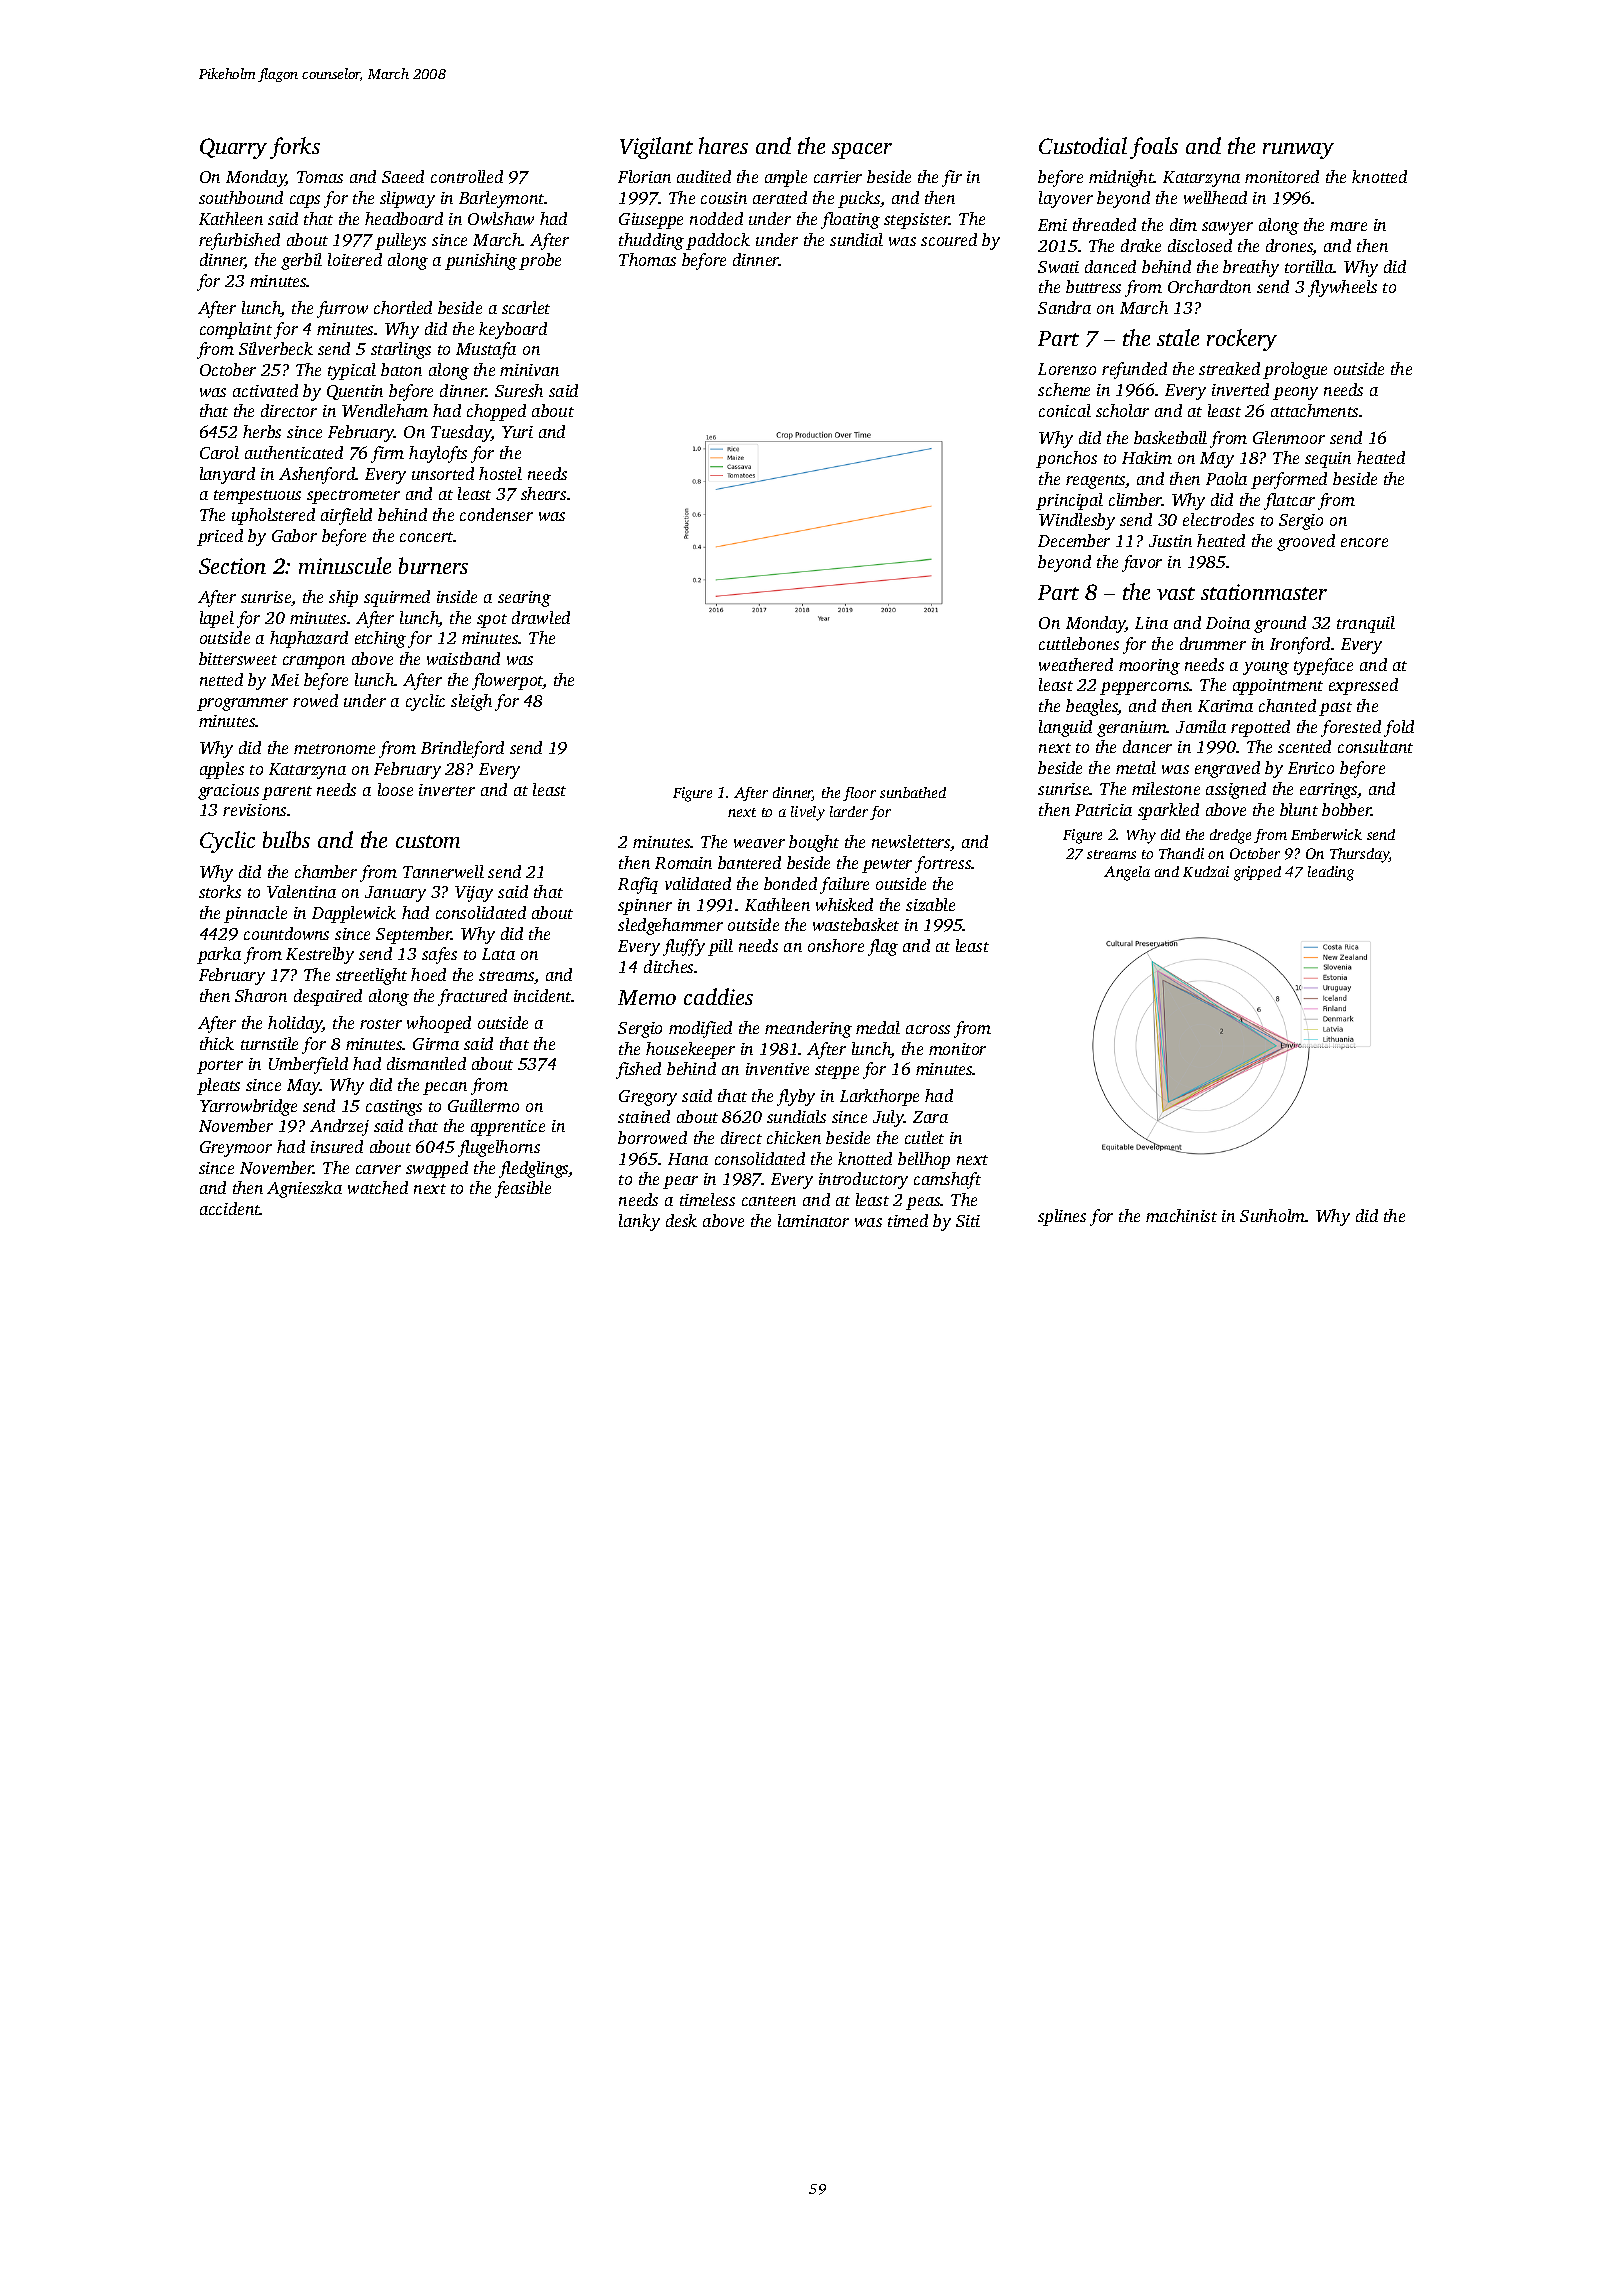 The height and width of the document is (2292, 1620). Describe the element at coordinates (1363, 686) in the document. I see `expressed` at that location.
